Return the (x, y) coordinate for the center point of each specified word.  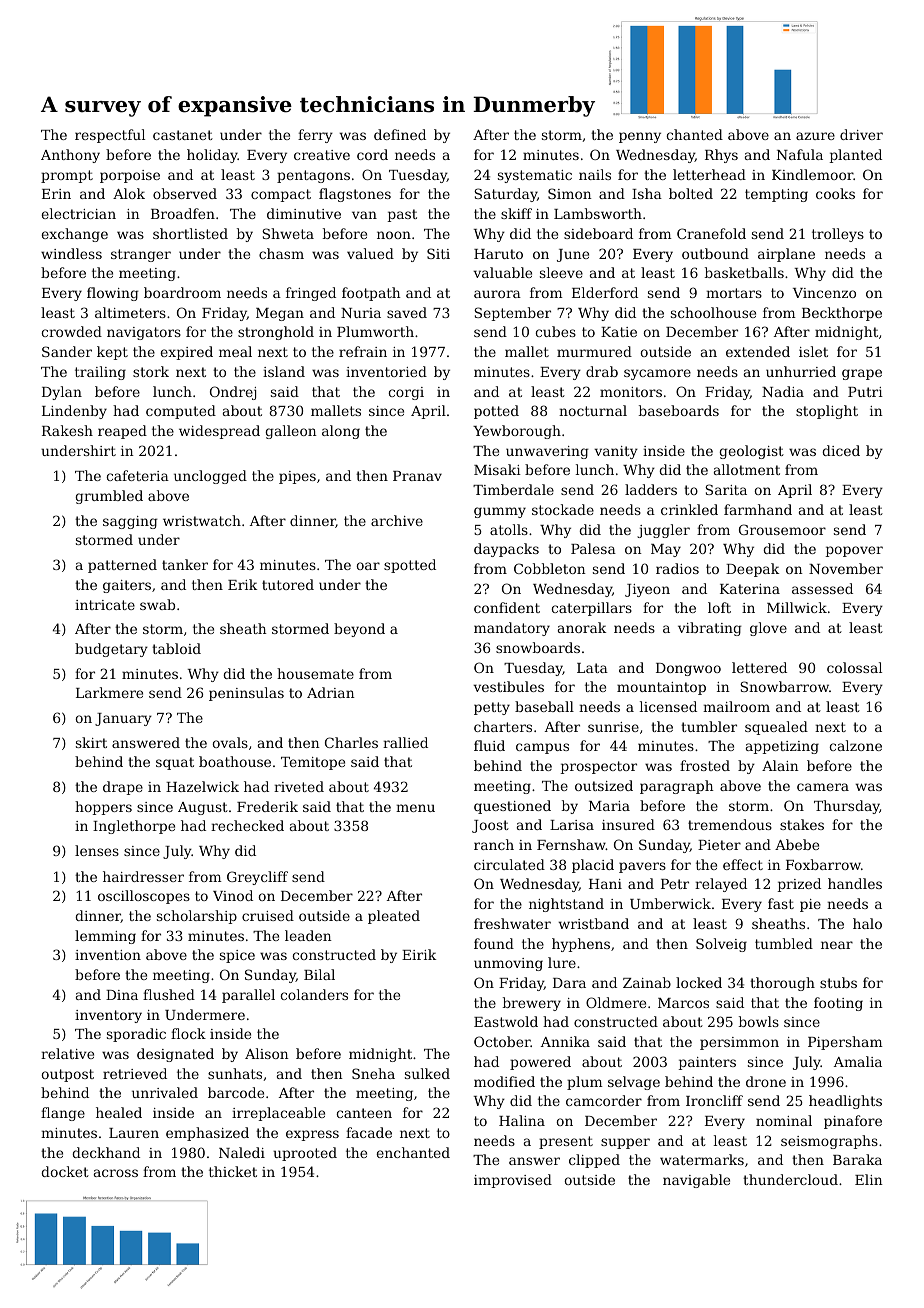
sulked (427, 1073)
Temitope (313, 763)
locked (699, 982)
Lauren (134, 1133)
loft (719, 607)
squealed (776, 728)
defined (400, 134)
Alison (267, 1053)
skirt (91, 742)
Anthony (70, 156)
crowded (71, 331)
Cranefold (711, 233)
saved (407, 312)
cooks (835, 193)
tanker (185, 564)
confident (507, 607)
